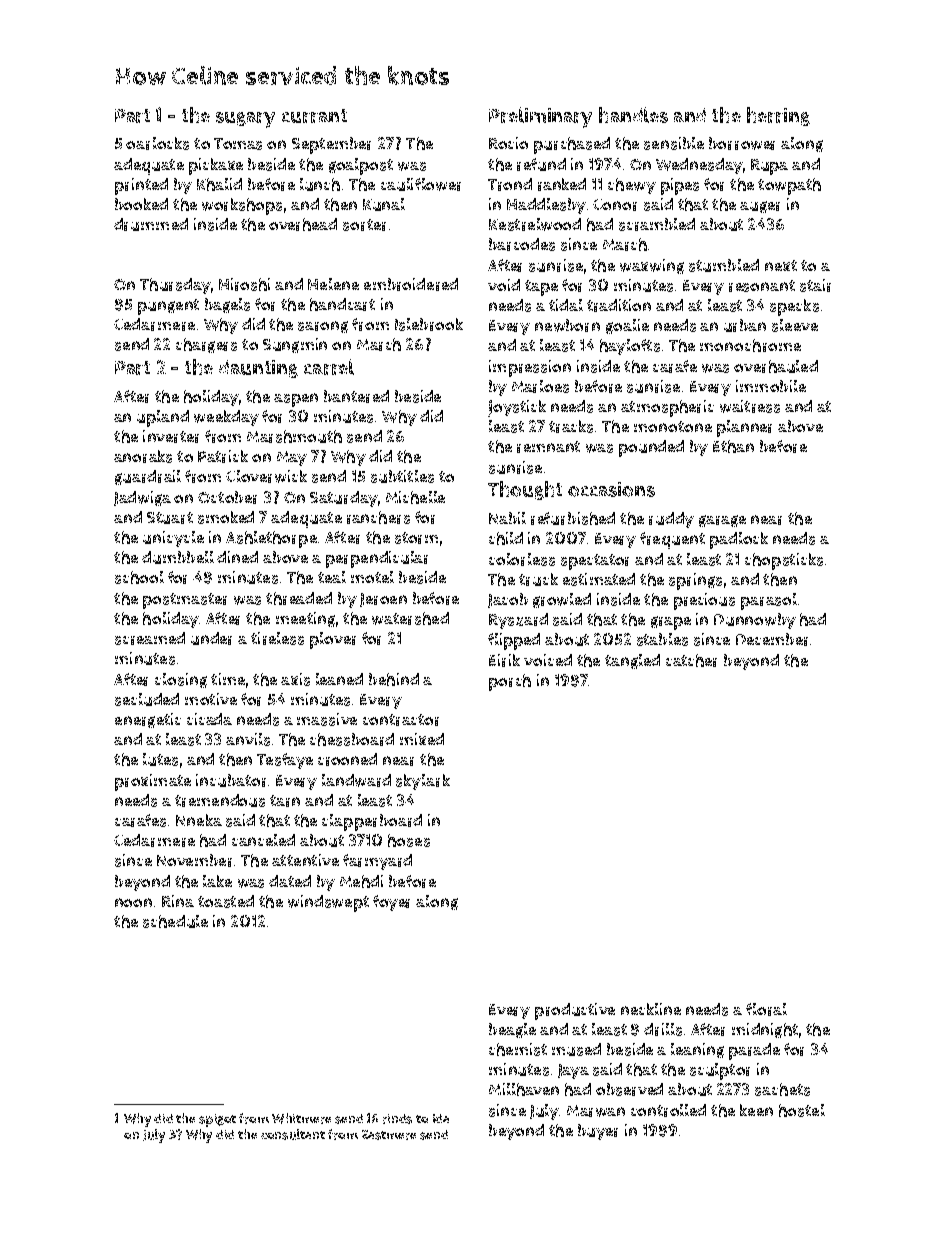 The image size is (952, 1233). Describe the element at coordinates (772, 639) in the screenshot. I see `December` at that location.
